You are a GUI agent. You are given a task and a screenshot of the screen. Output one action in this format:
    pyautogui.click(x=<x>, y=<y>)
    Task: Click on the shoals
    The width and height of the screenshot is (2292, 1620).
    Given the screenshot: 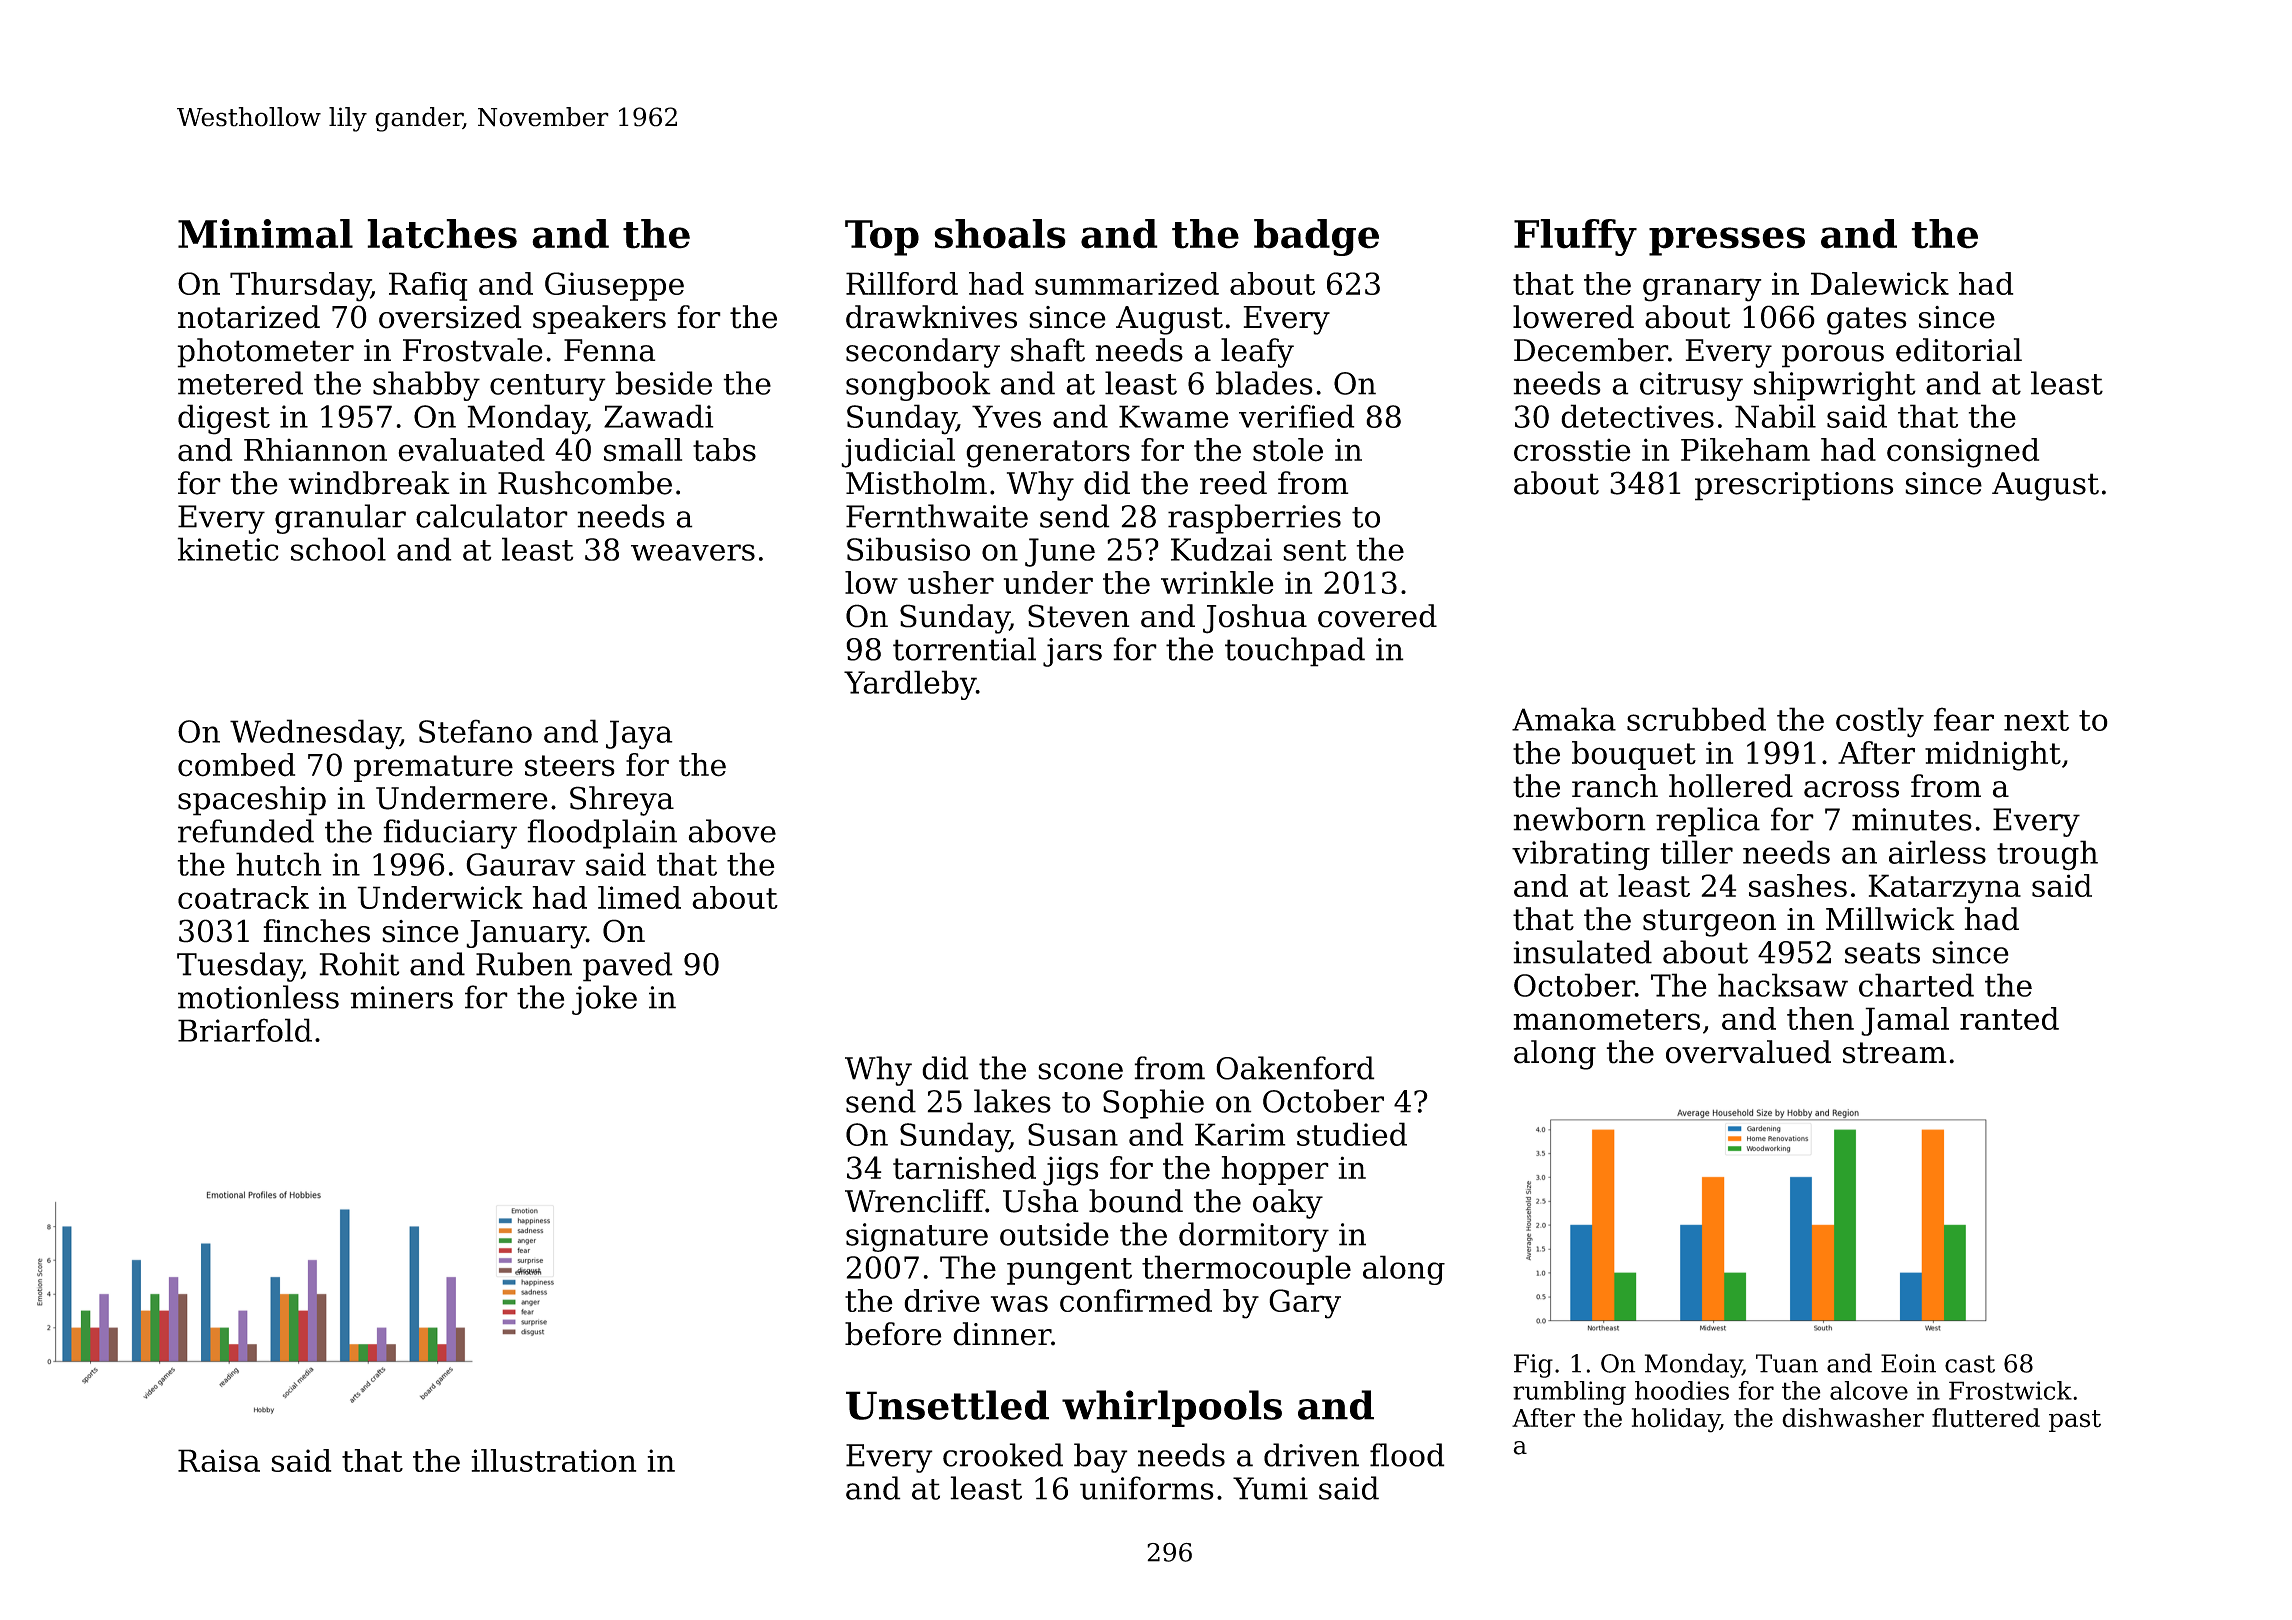 What is the action you would take?
    pyautogui.click(x=1000, y=234)
